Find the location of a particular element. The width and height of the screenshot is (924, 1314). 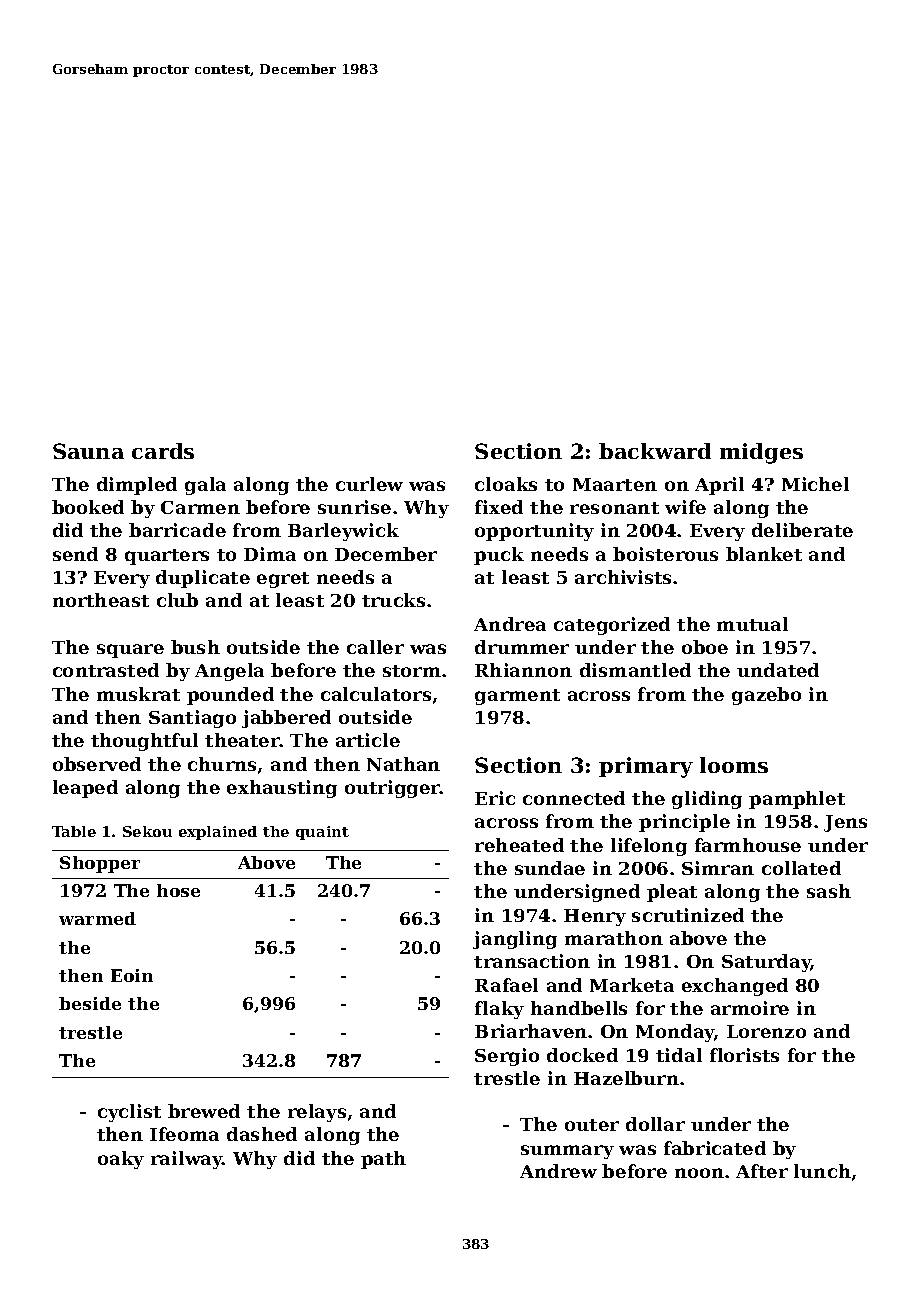

Sauna is located at coordinates (88, 451).
